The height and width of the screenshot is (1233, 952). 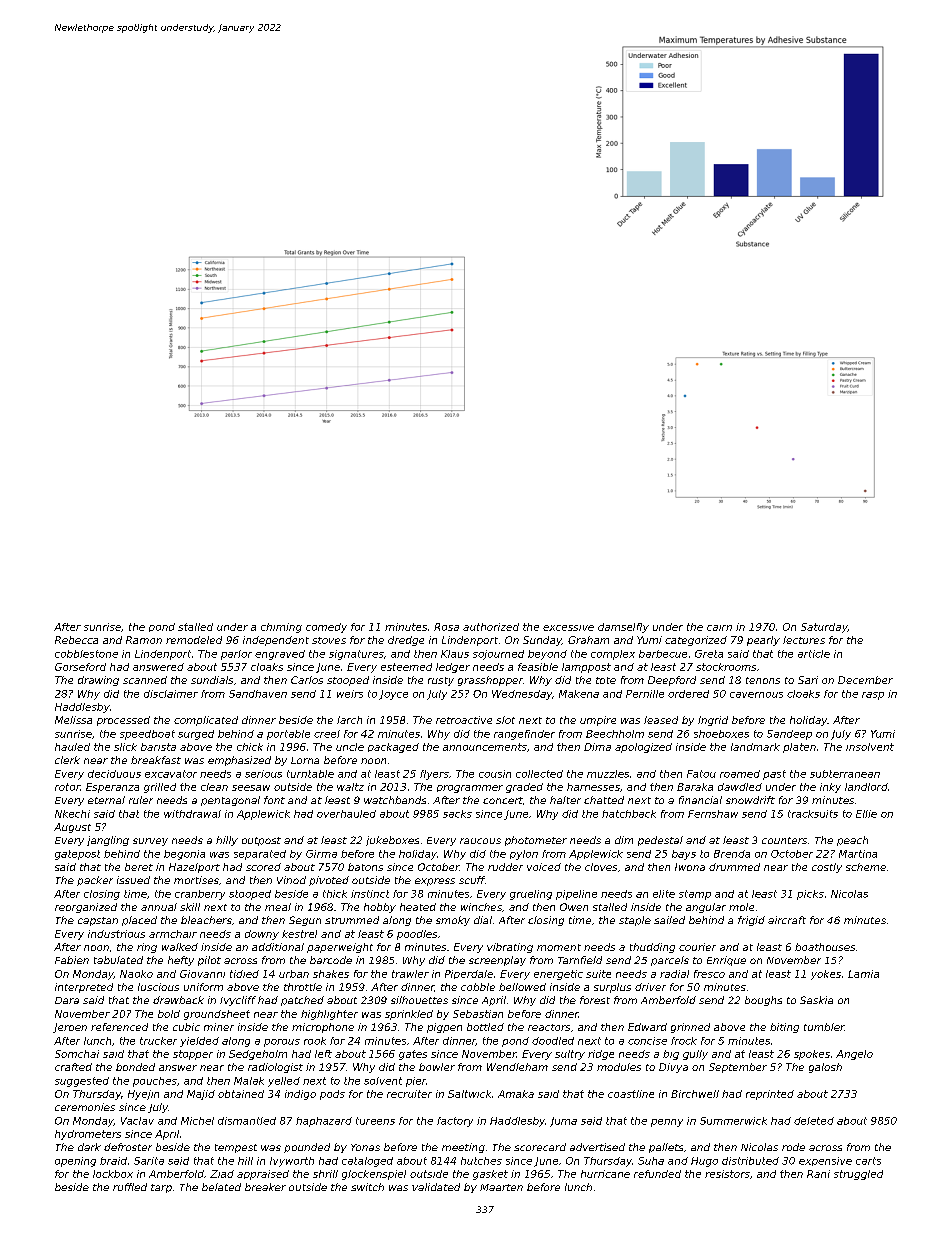 I want to click on Melissa, so click(x=73, y=720).
